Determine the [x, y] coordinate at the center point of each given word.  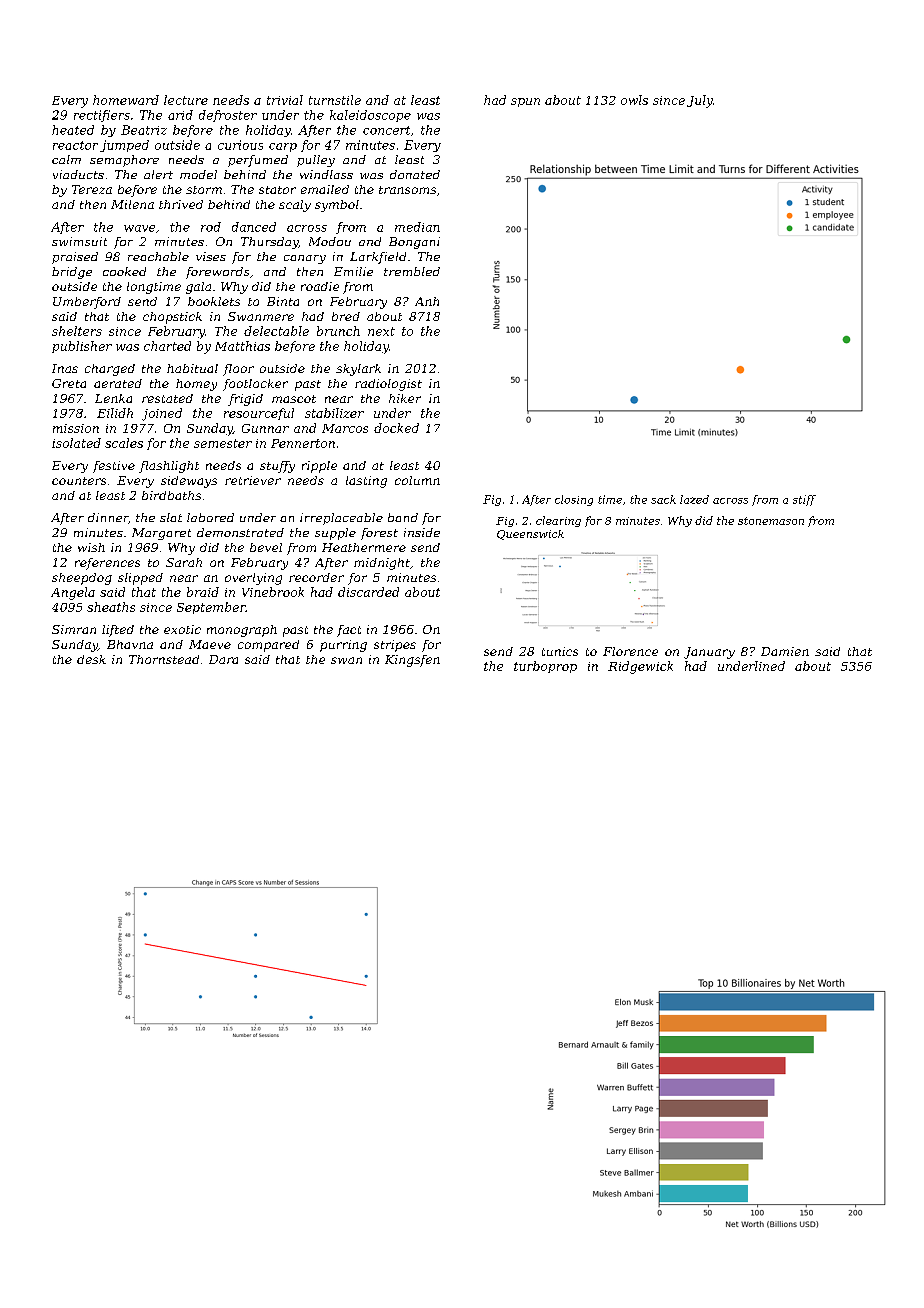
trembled [412, 271]
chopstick [172, 318]
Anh [427, 301]
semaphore [124, 161]
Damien [785, 651]
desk [91, 659]
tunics [560, 651]
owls [634, 100]
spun [525, 102]
